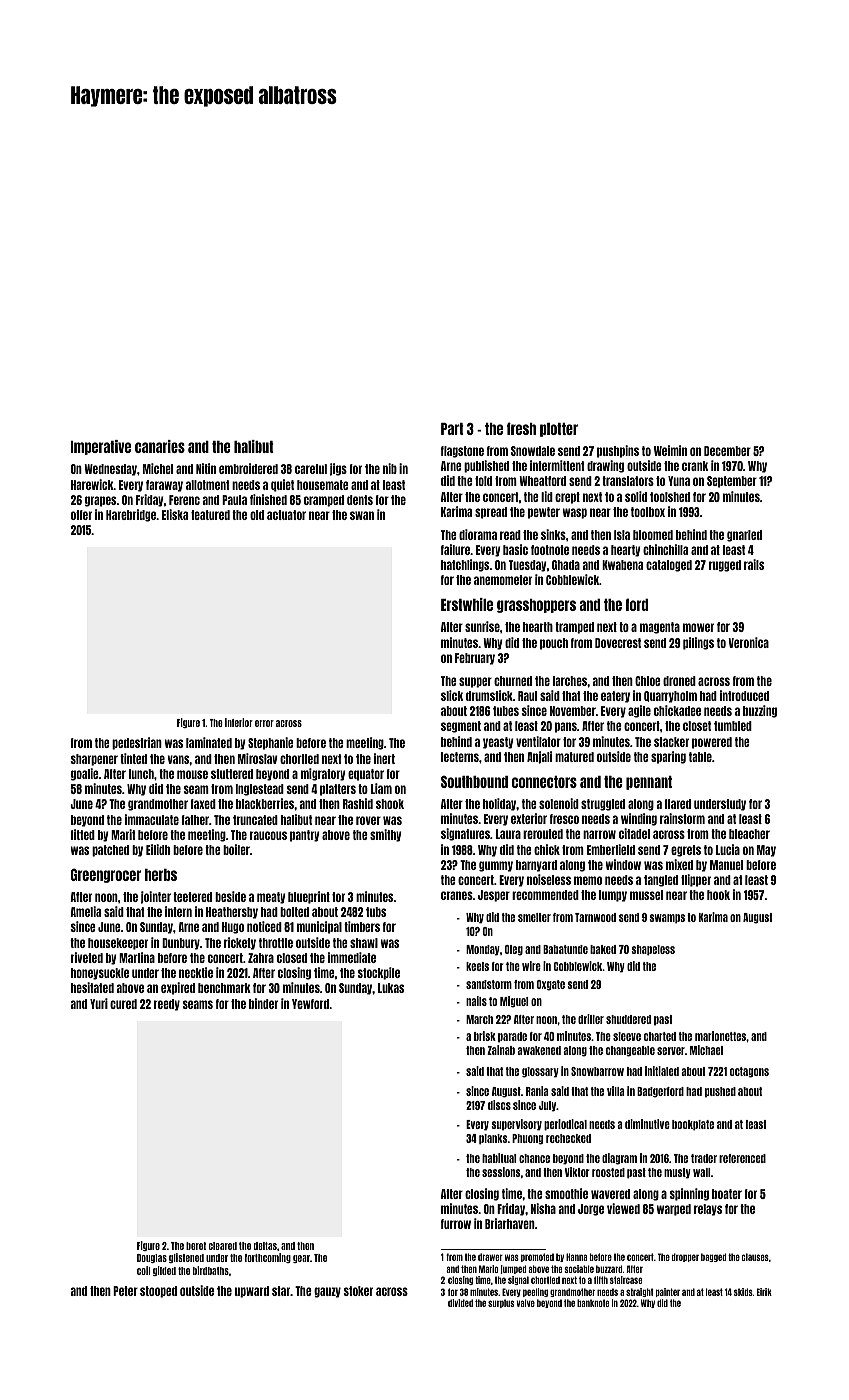 The width and height of the screenshot is (849, 1400). Describe the element at coordinates (236, 849) in the screenshot. I see `boiler` at that location.
